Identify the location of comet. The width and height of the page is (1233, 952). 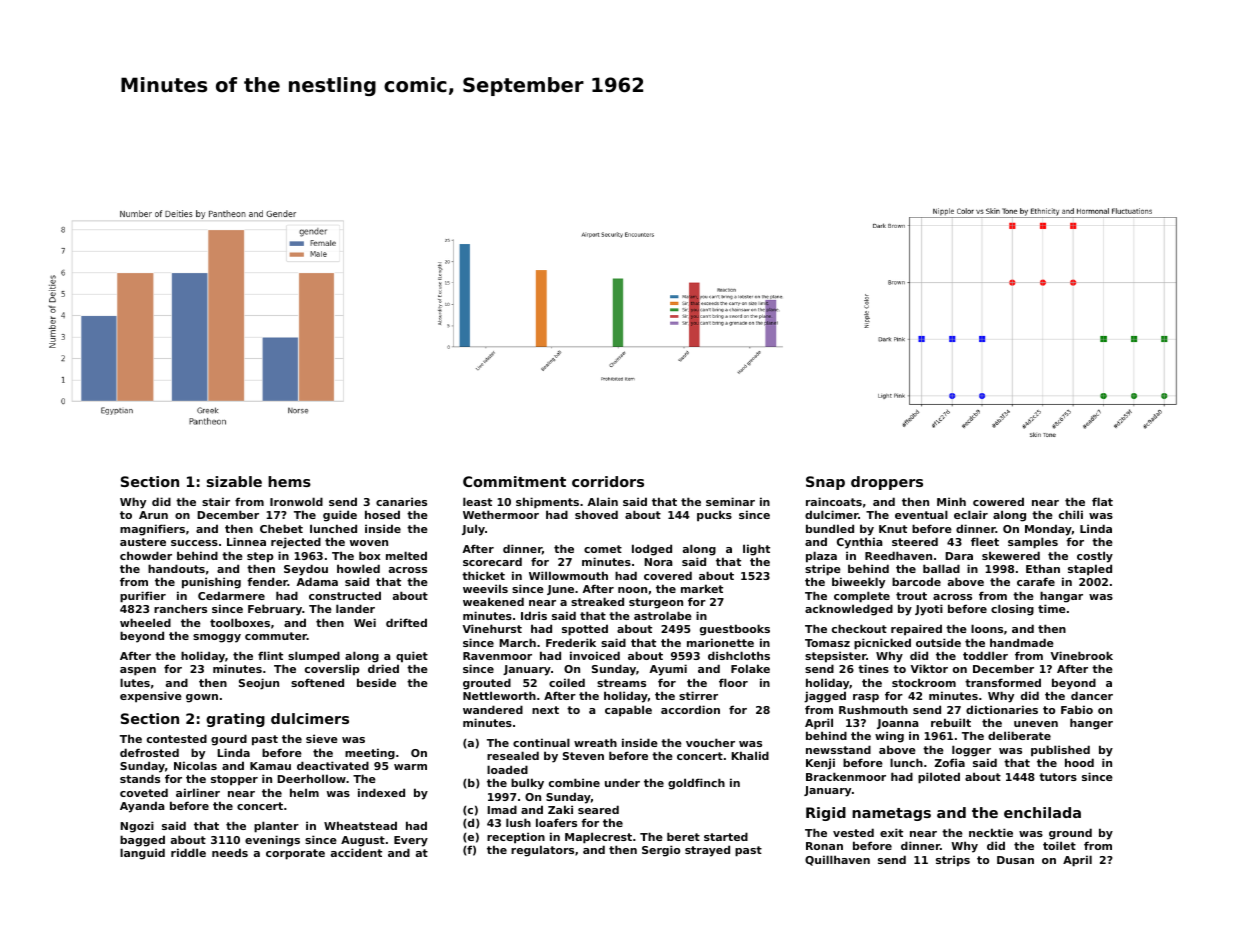
(603, 549).
